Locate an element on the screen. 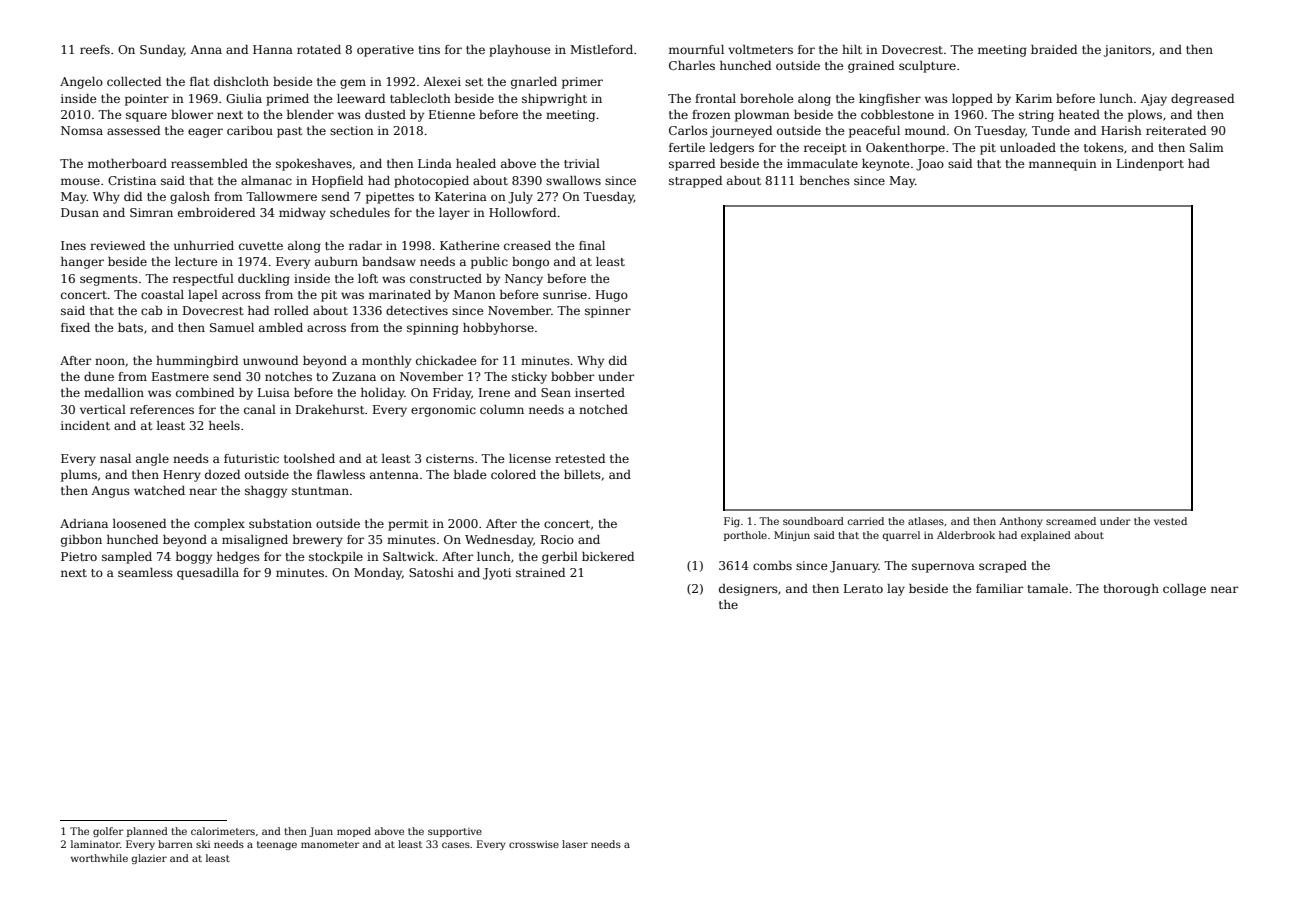 Image resolution: width=1308 pixels, height=924 pixels. cuvette is located at coordinates (261, 246).
